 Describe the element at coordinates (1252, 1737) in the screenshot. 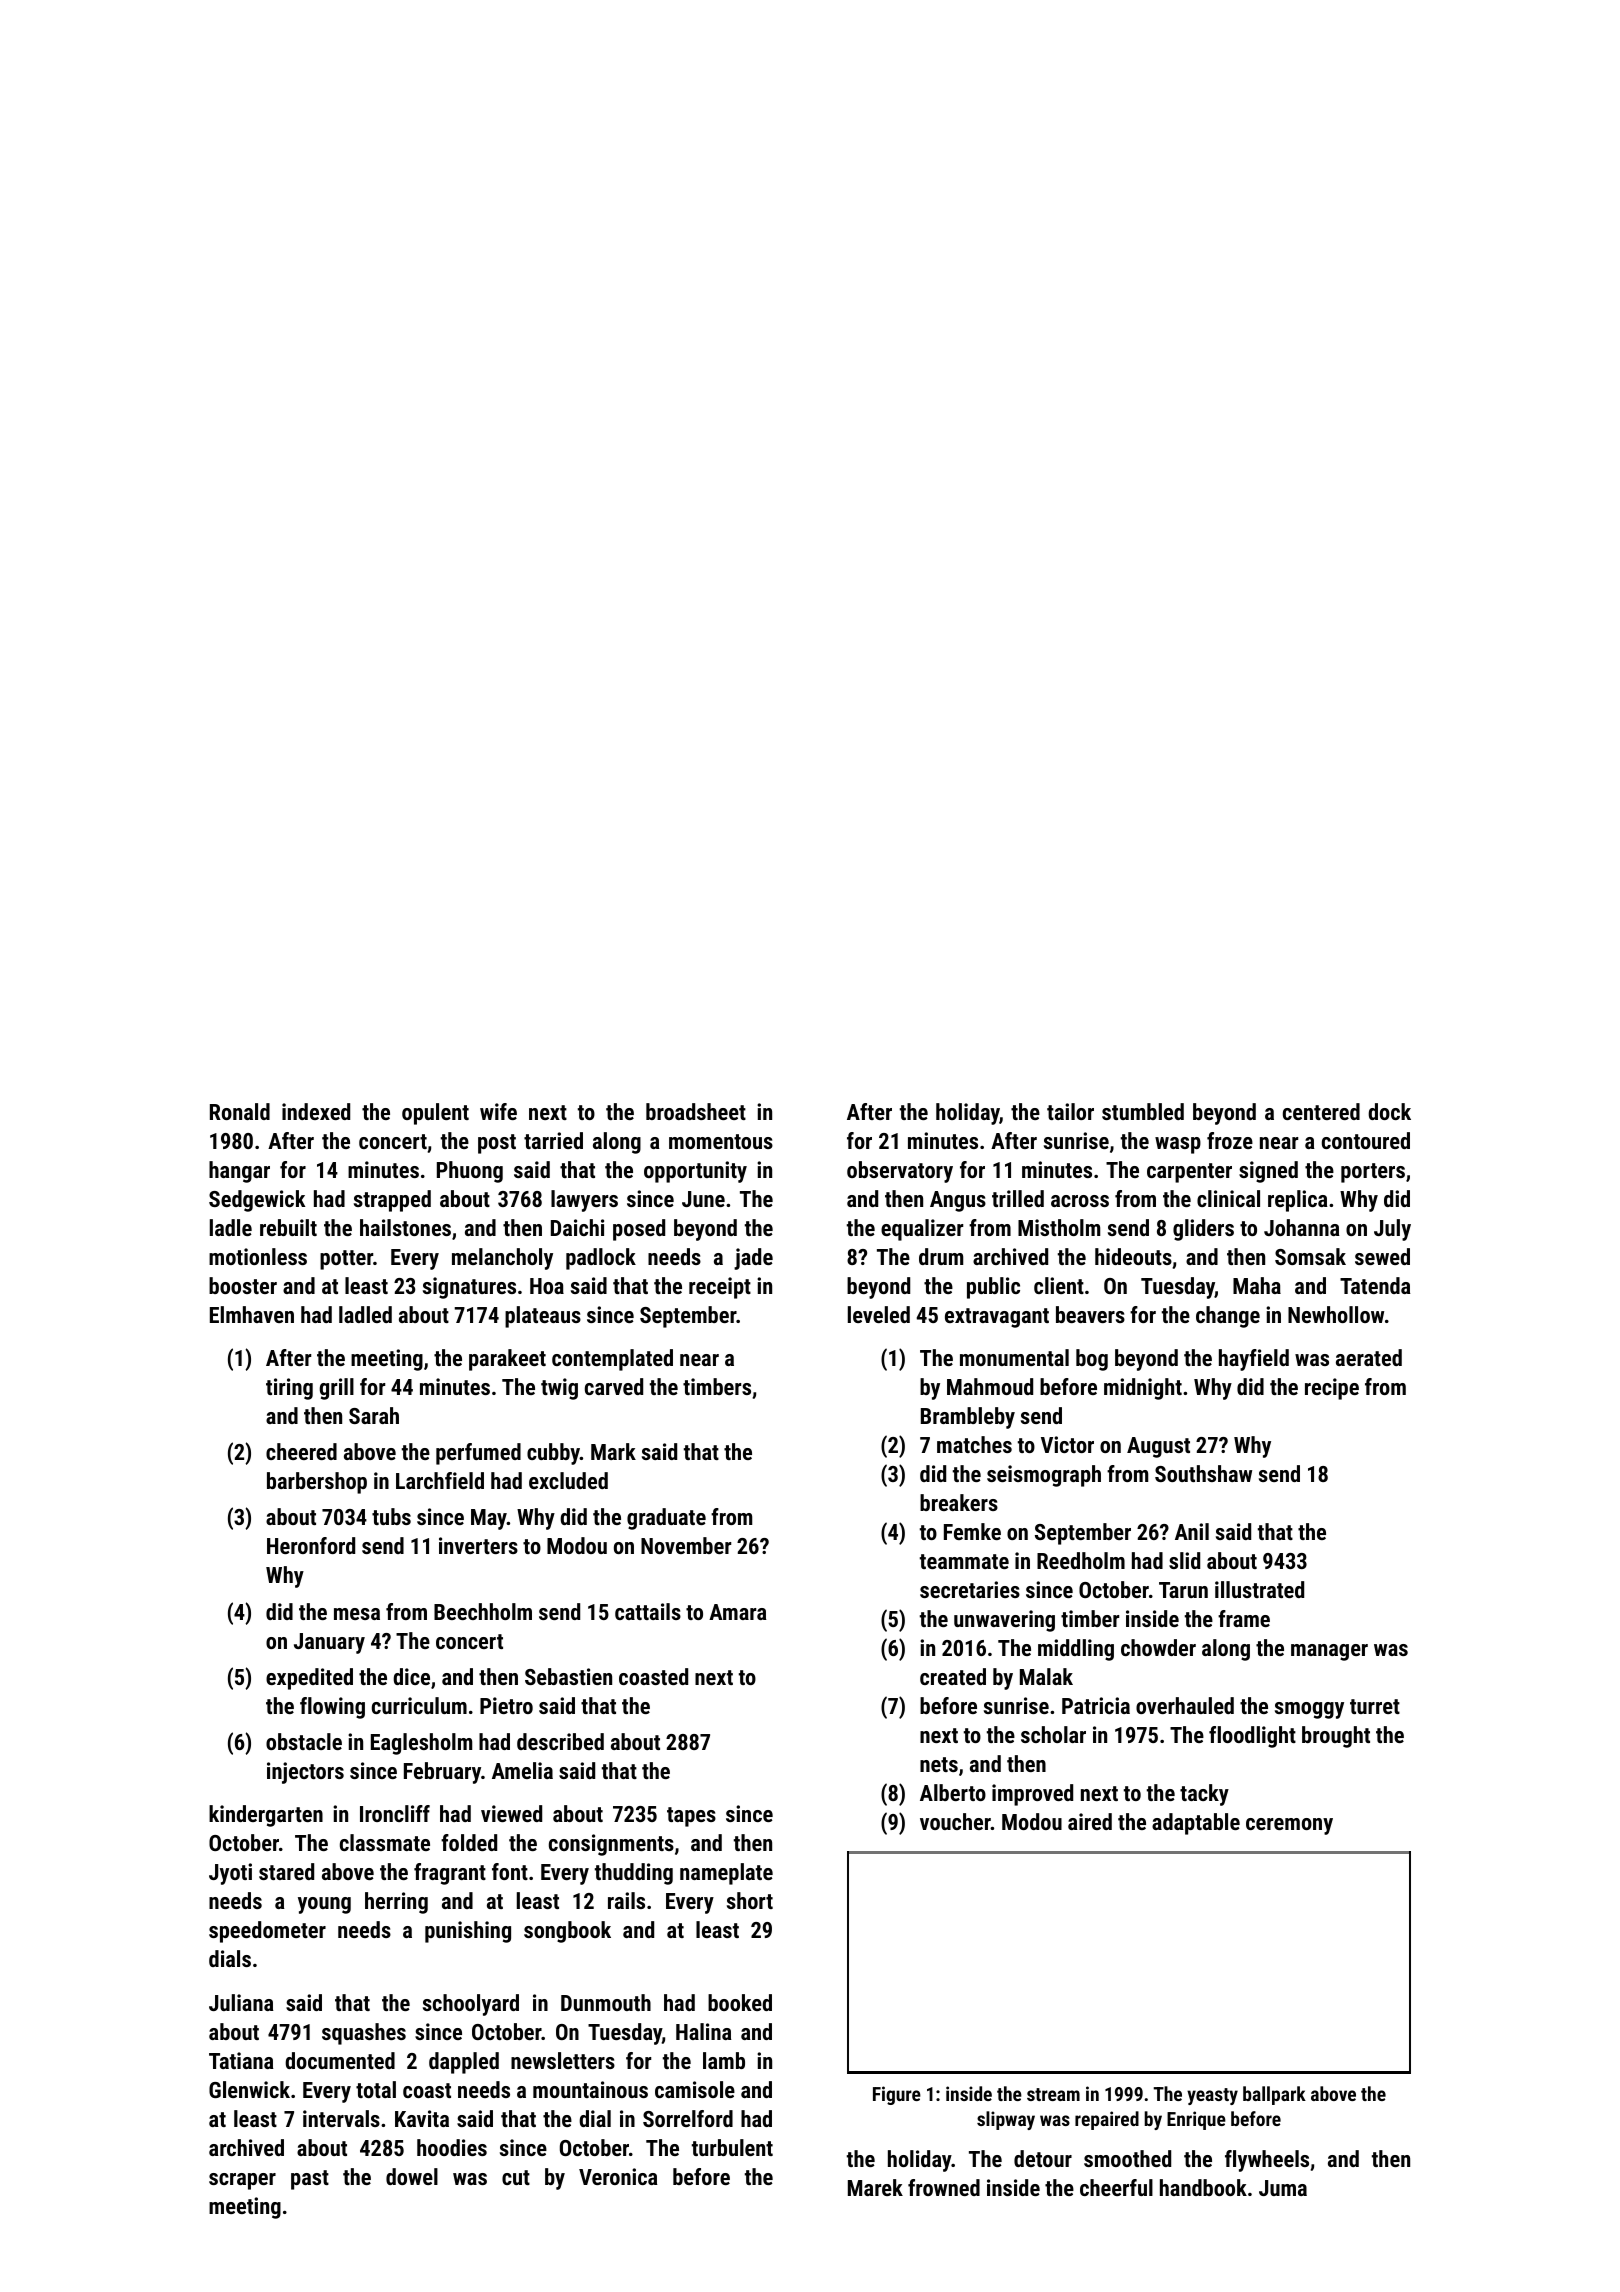

I see `floodlight` at that location.
